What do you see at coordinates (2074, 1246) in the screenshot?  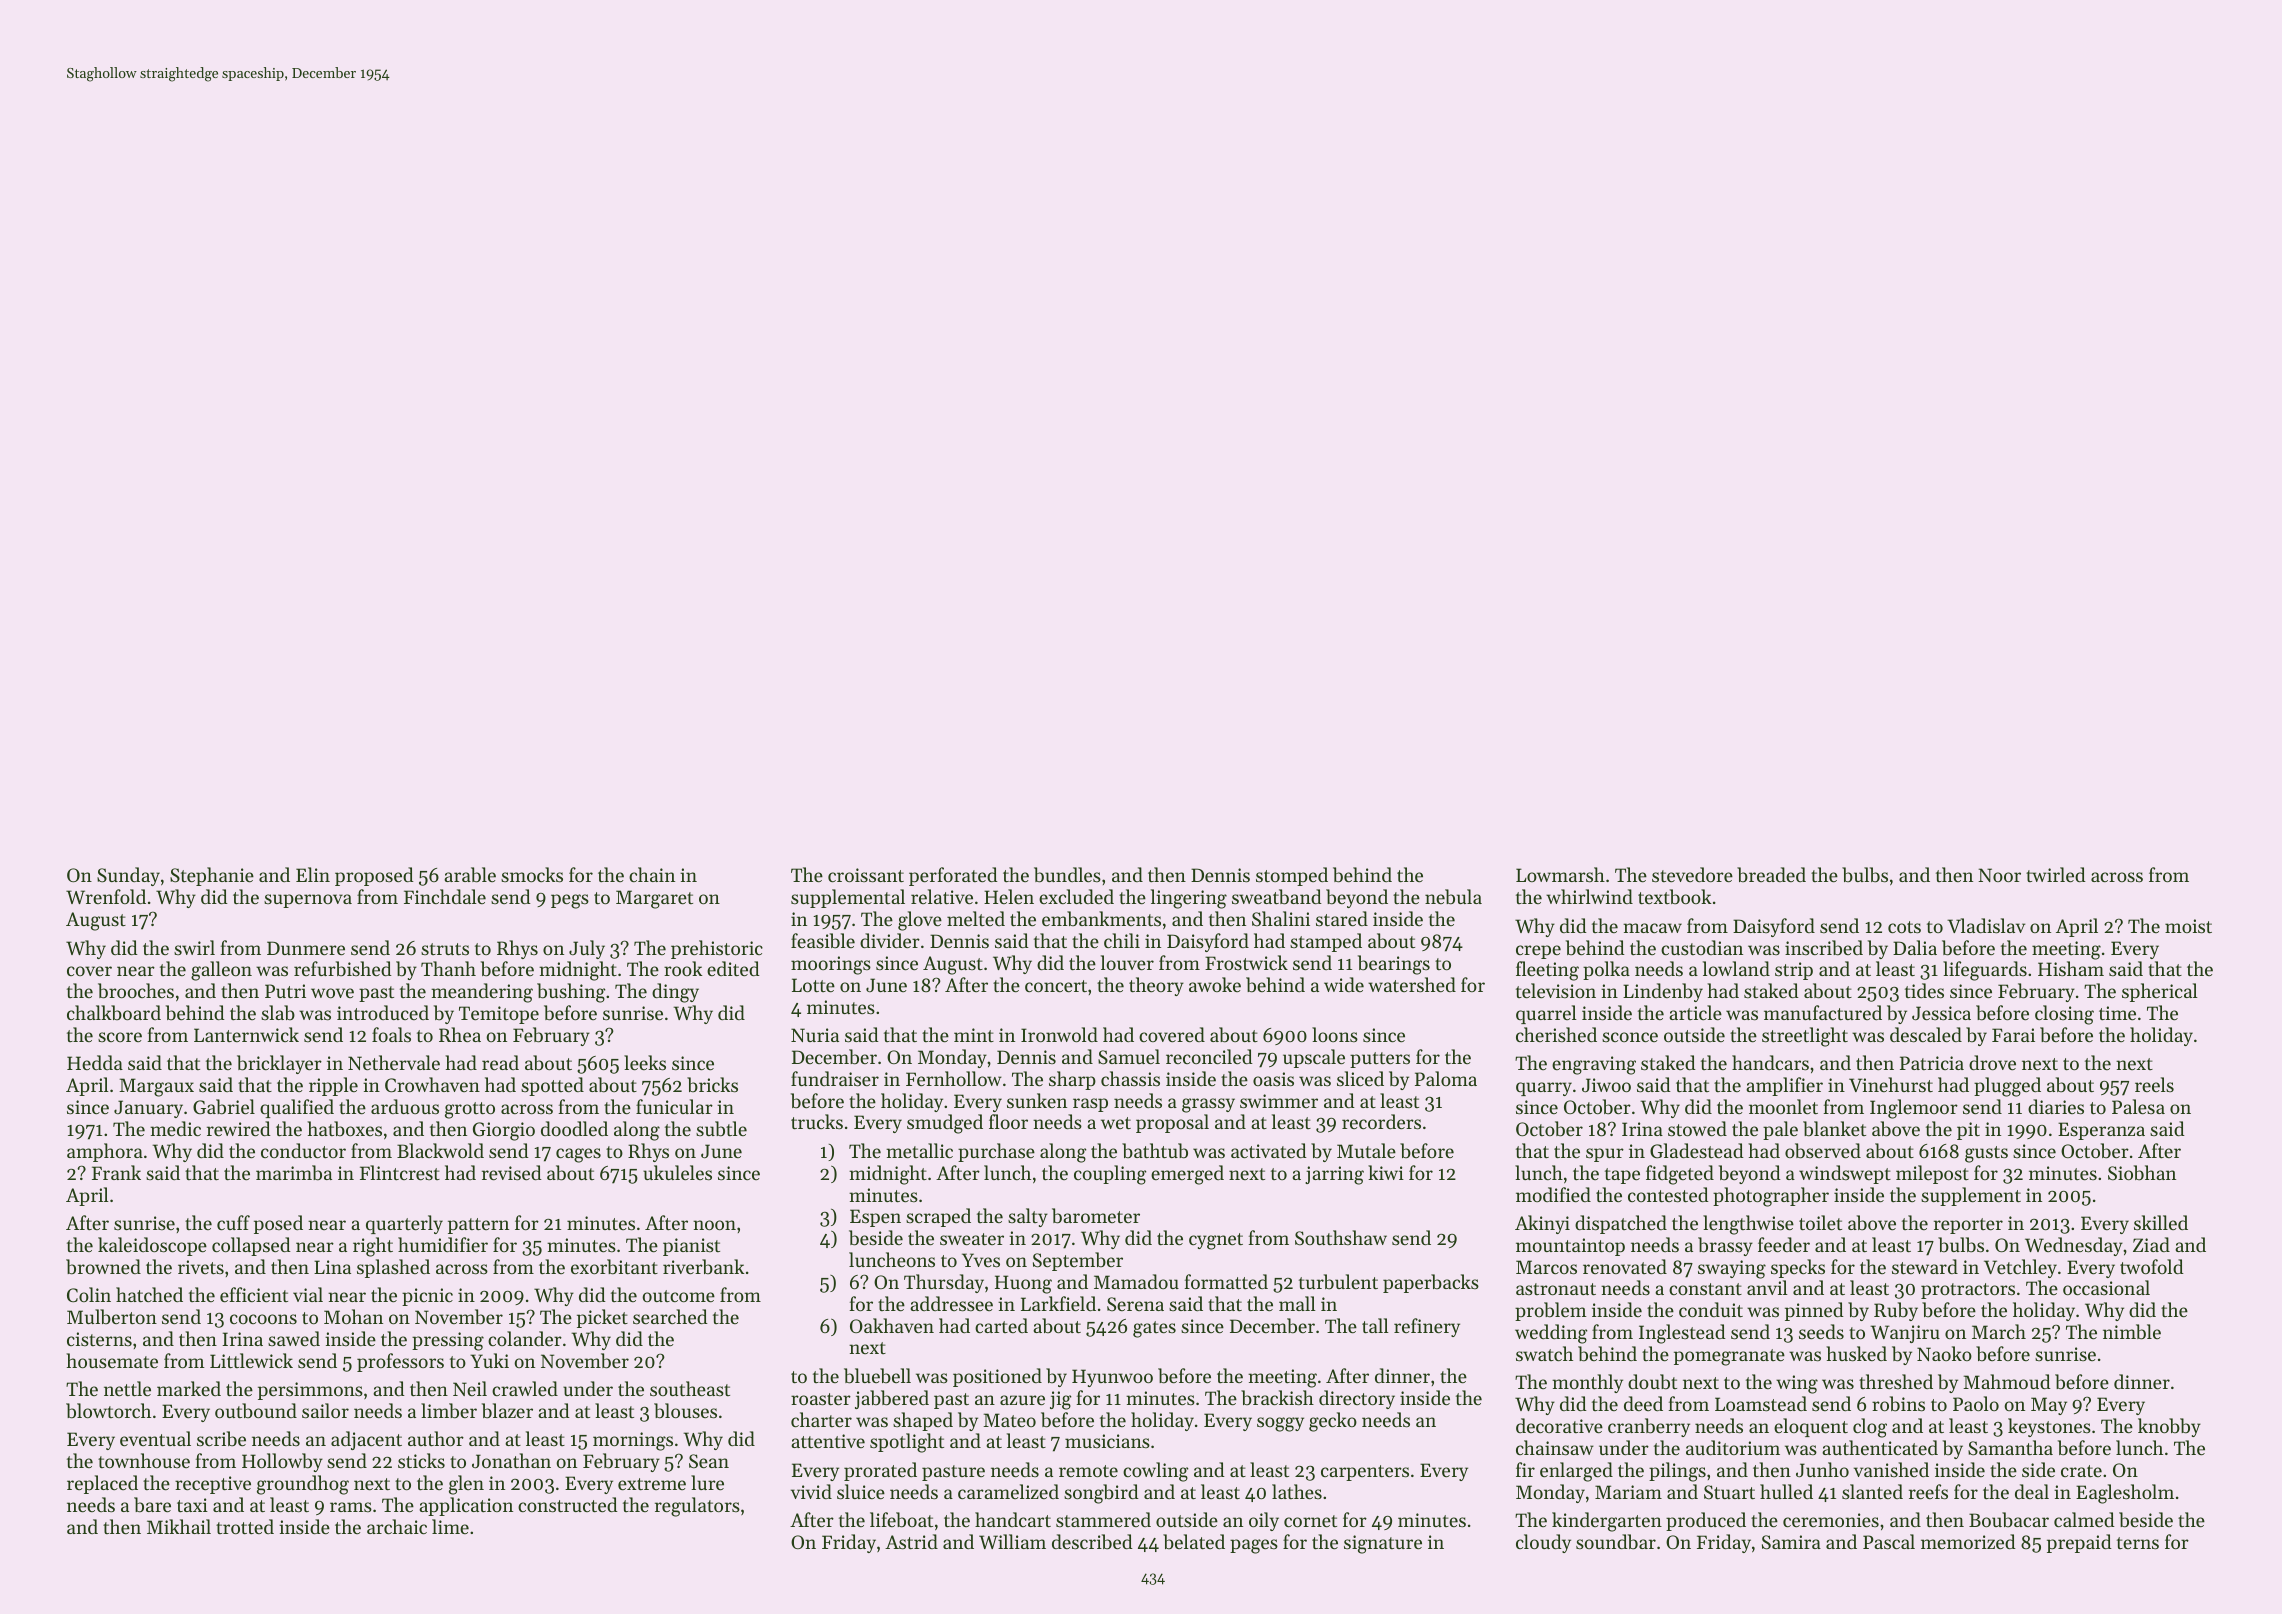 I see `Wednesday` at bounding box center [2074, 1246].
